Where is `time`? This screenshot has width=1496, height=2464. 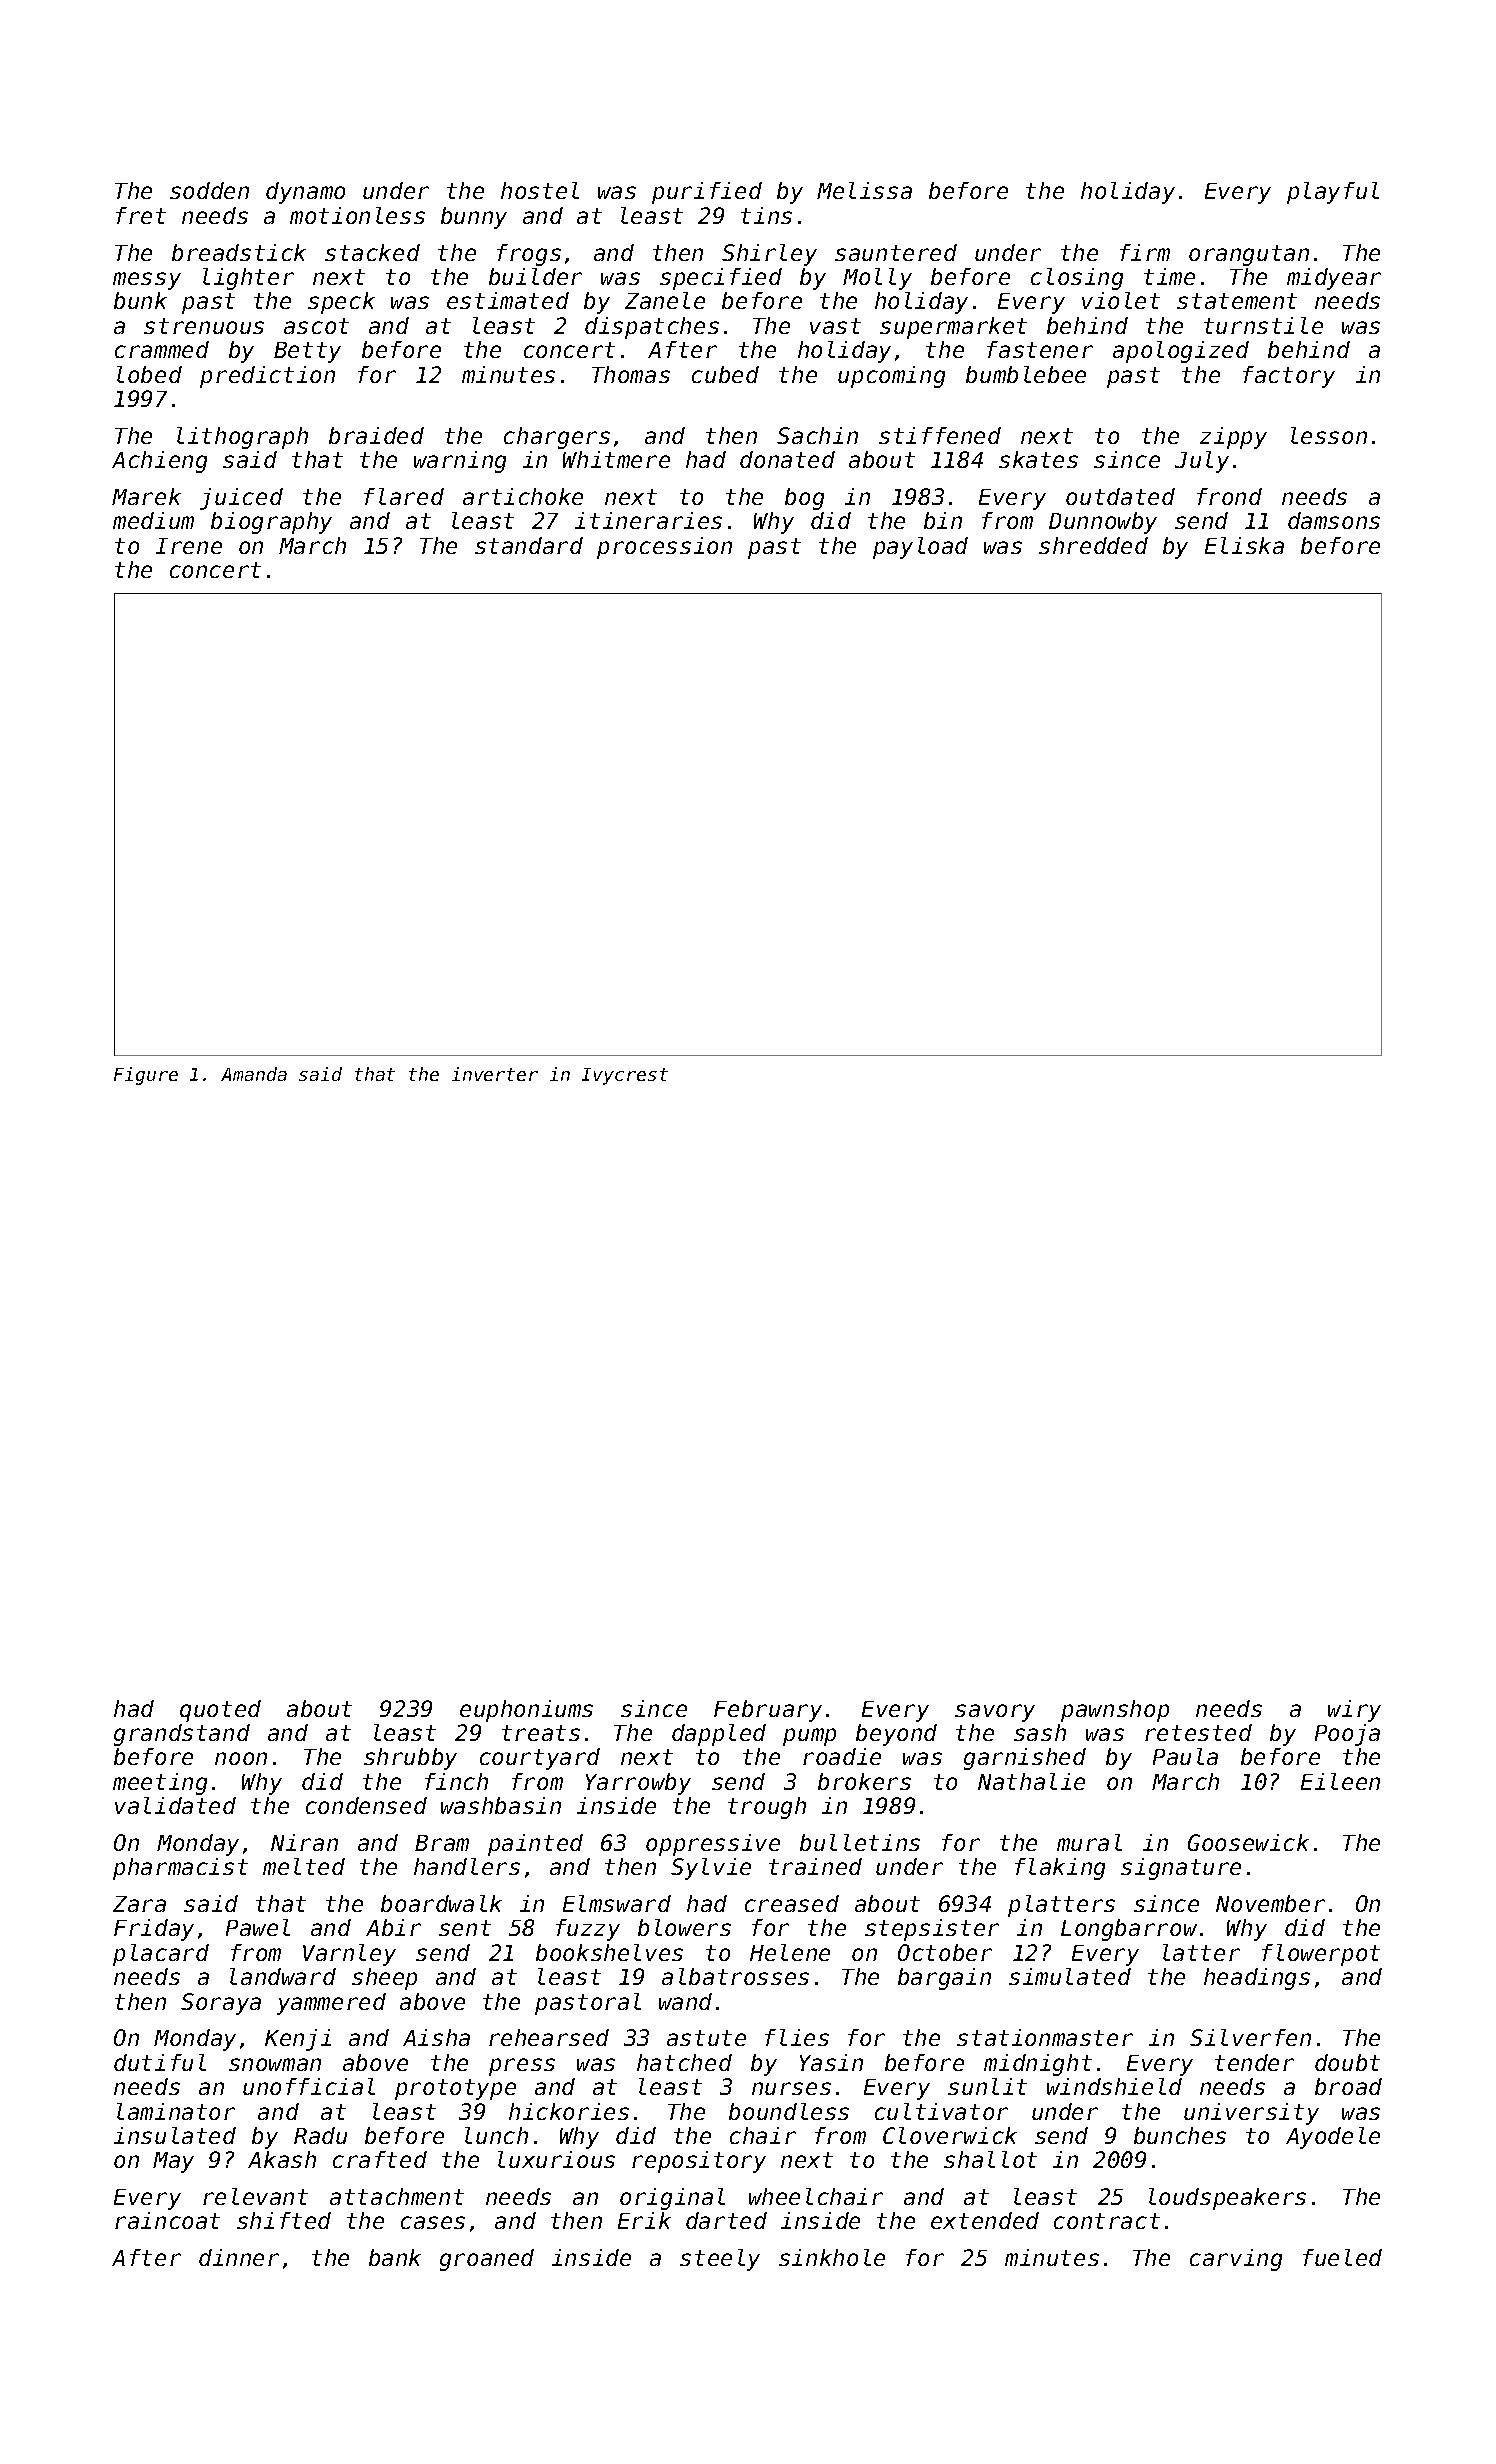 time is located at coordinates (1169, 276).
